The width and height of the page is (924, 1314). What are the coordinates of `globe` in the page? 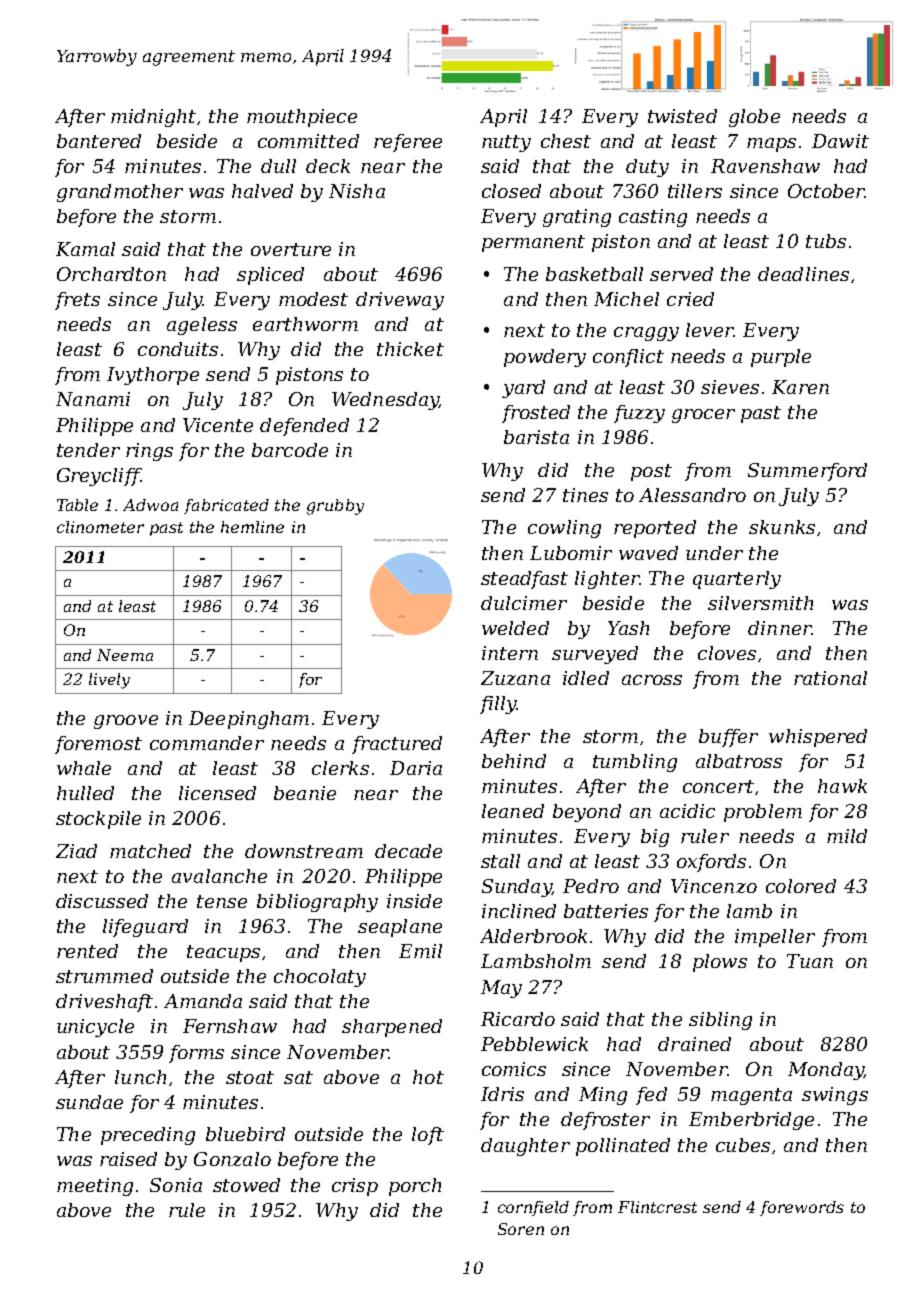 It's located at (754, 118).
